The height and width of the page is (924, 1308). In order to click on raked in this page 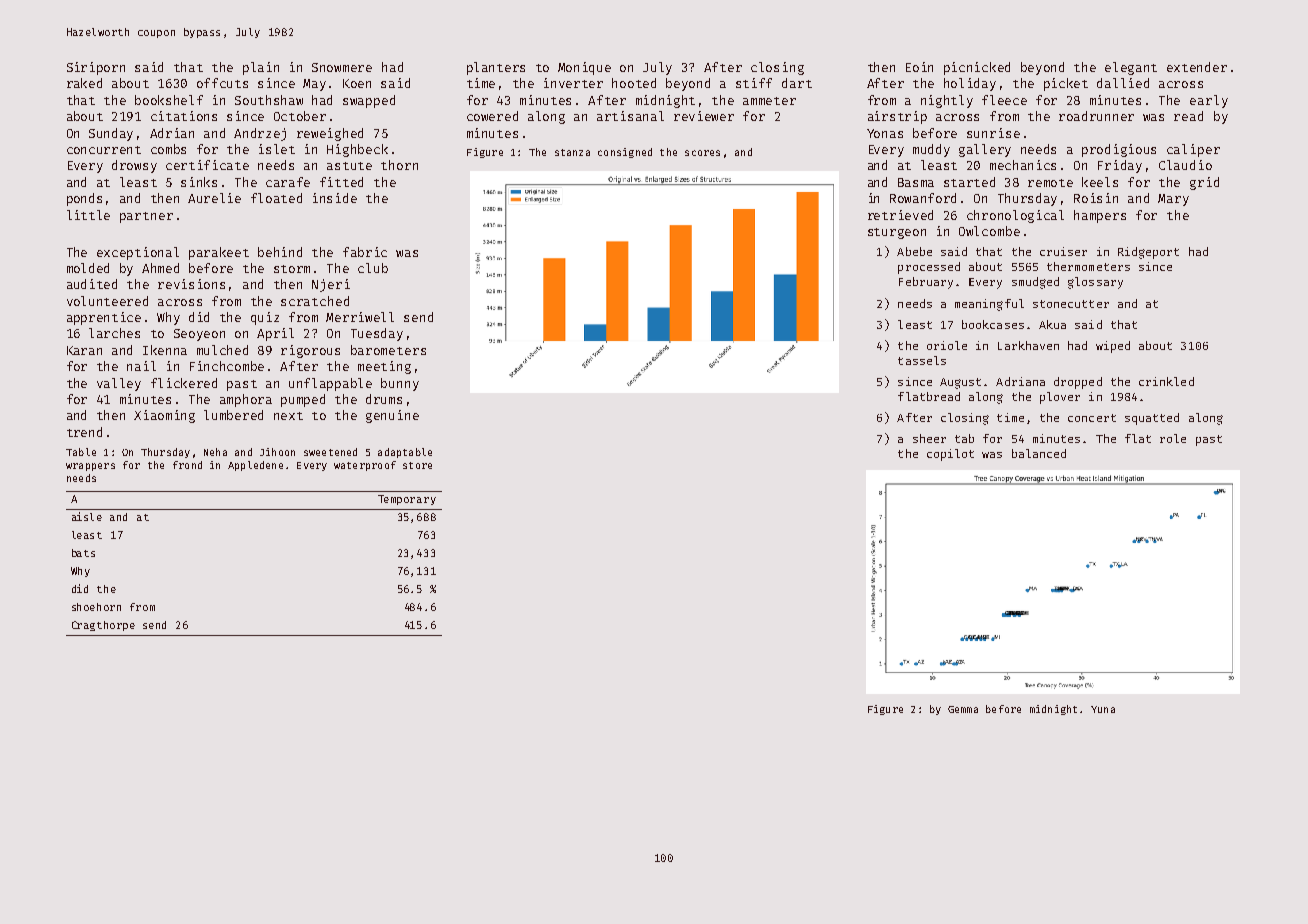, I will do `click(84, 83)`.
